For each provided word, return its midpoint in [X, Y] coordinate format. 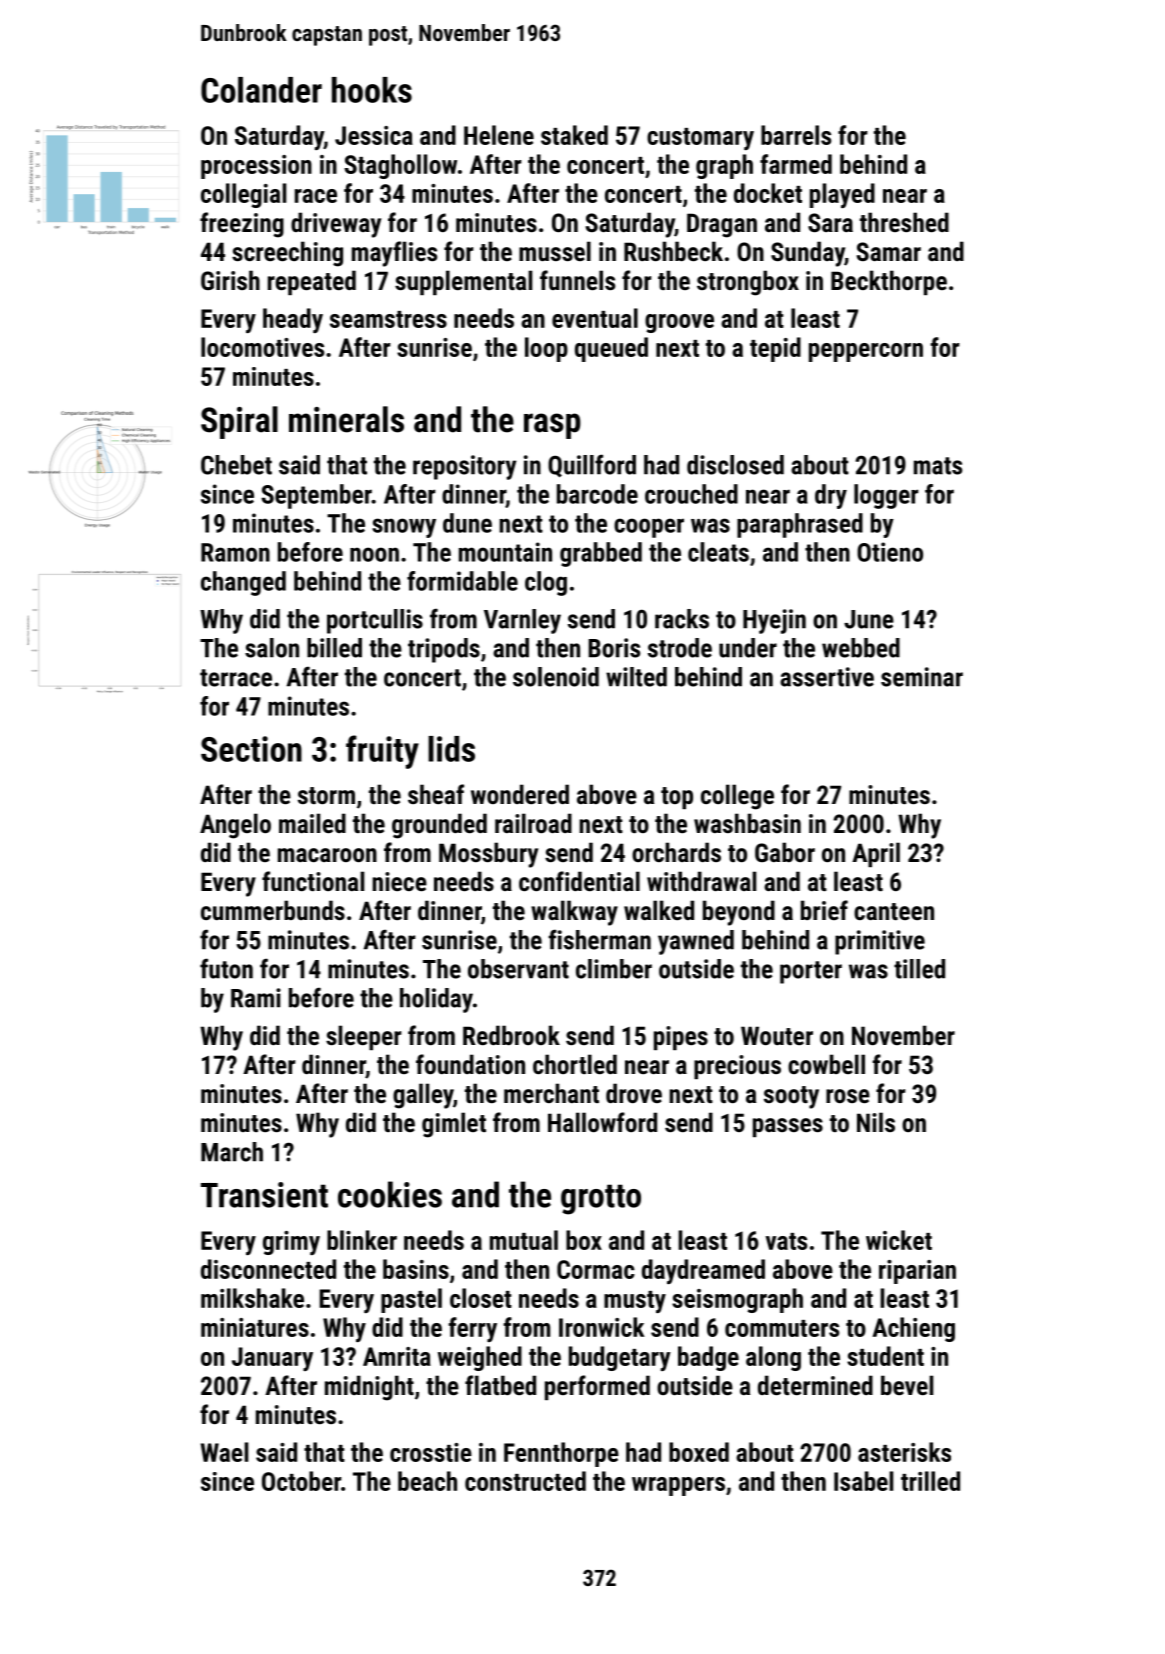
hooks [372, 90]
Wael [224, 1452]
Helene [499, 135]
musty [635, 1302]
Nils [876, 1122]
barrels [796, 135]
